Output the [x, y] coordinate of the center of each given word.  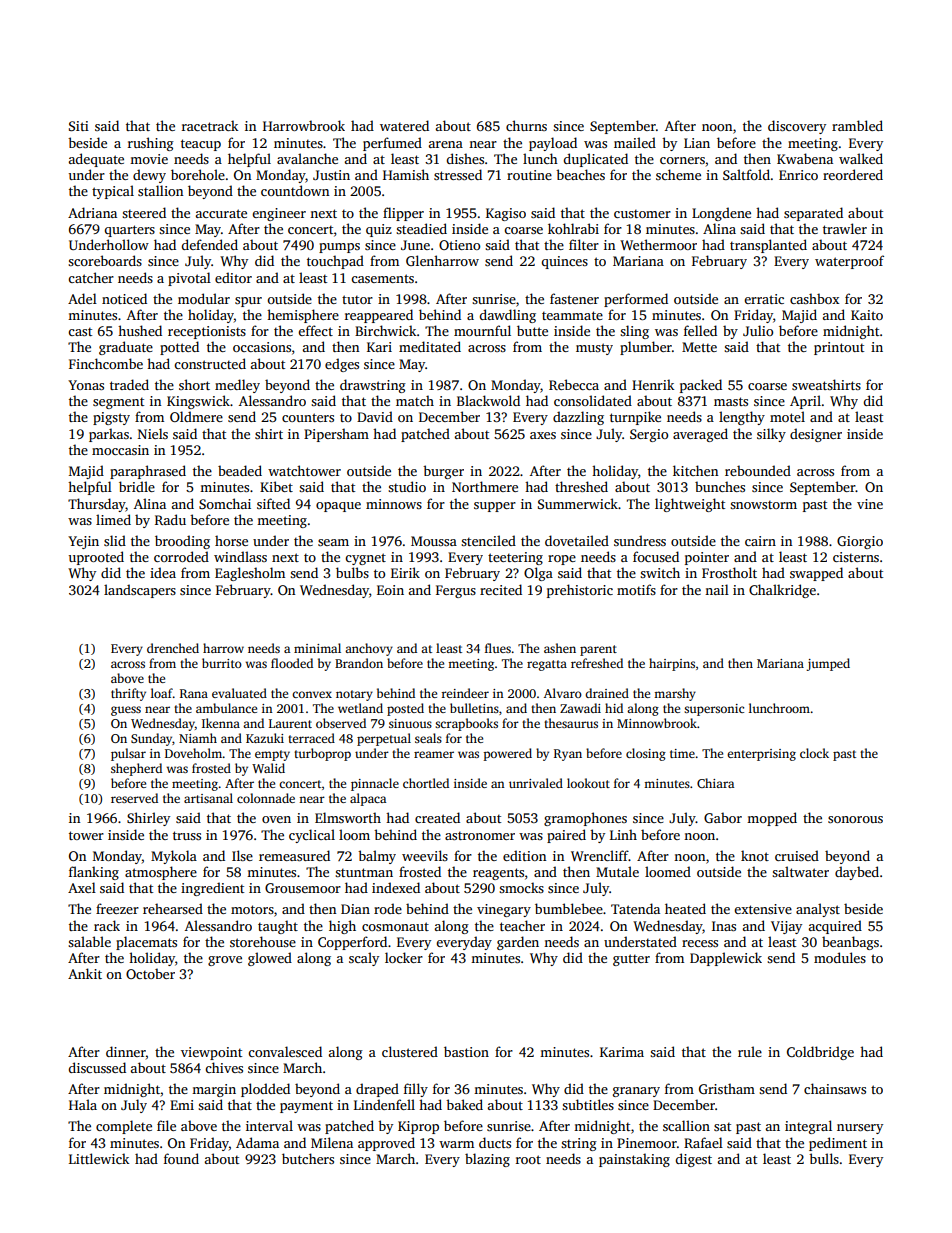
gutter [631, 960]
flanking [94, 873]
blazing [487, 1160]
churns [526, 125]
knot [755, 855]
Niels [153, 433]
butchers [308, 1158]
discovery [797, 127]
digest [694, 1160]
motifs [636, 589]
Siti [79, 126]
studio [407, 486]
